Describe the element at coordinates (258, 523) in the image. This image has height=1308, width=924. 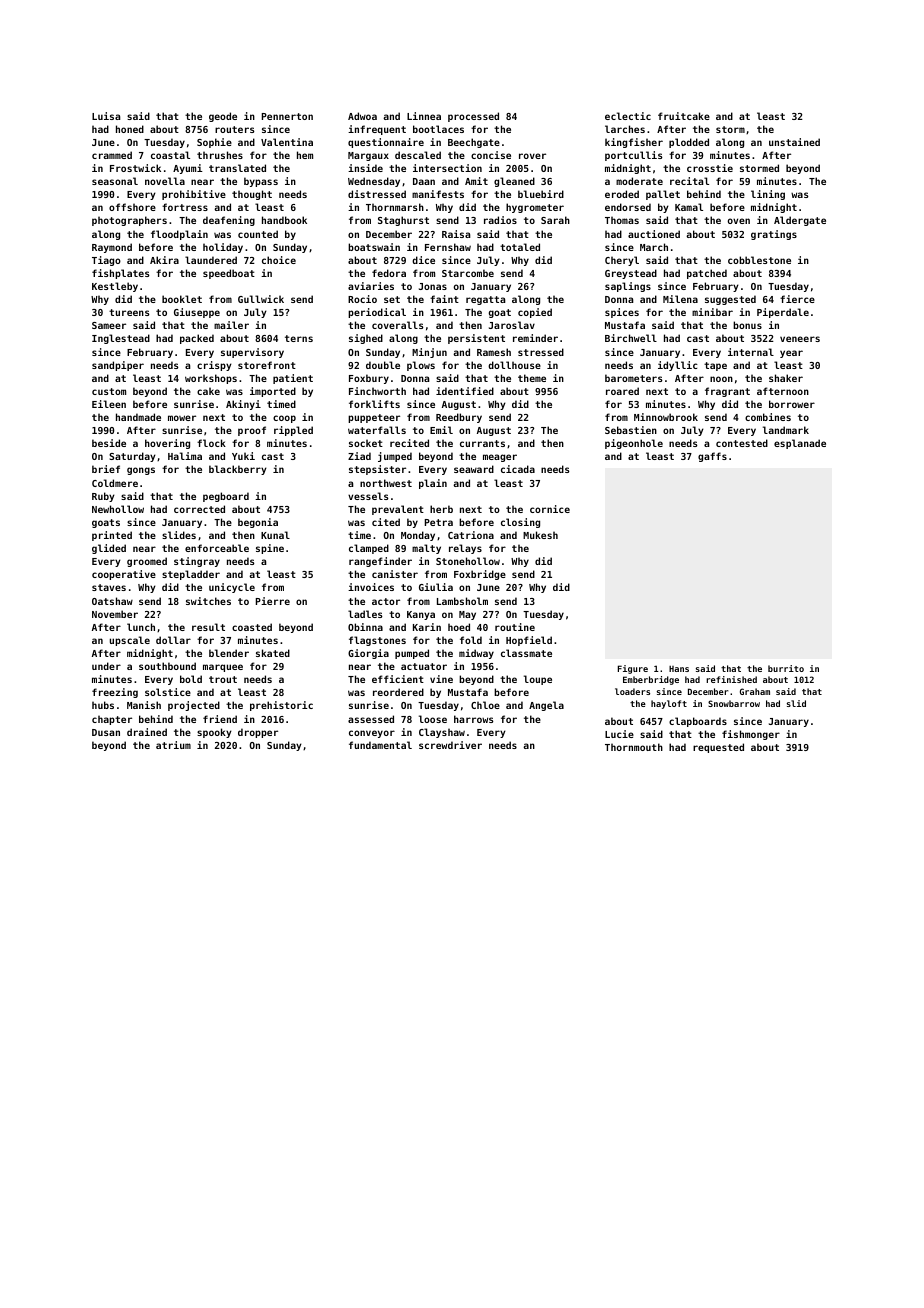
I see `begonia` at that location.
